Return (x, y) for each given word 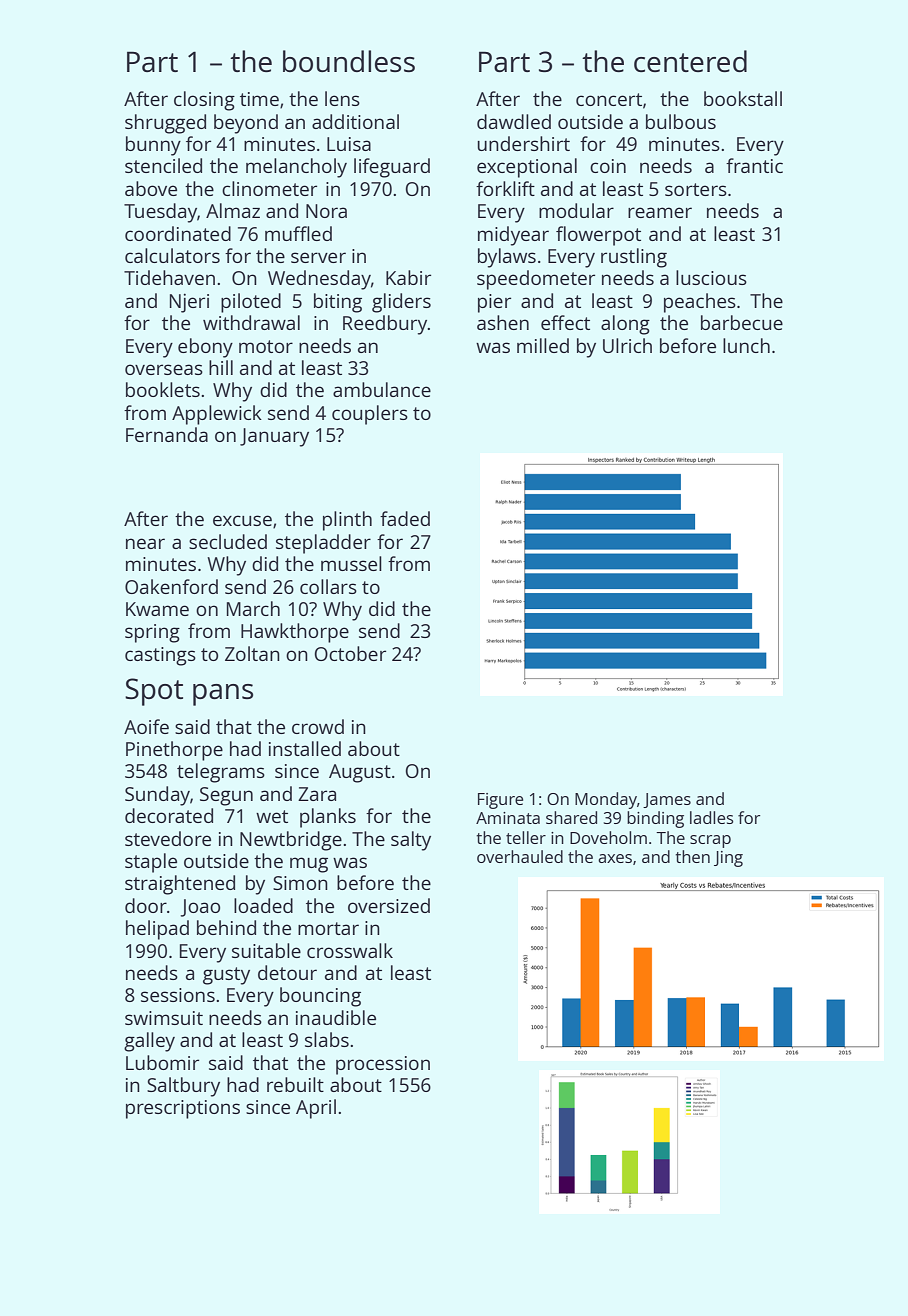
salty (411, 841)
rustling (634, 258)
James (667, 800)
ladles (712, 817)
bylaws (507, 258)
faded (405, 518)
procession (383, 1065)
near (145, 543)
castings (160, 656)
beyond (246, 124)
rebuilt (295, 1084)
